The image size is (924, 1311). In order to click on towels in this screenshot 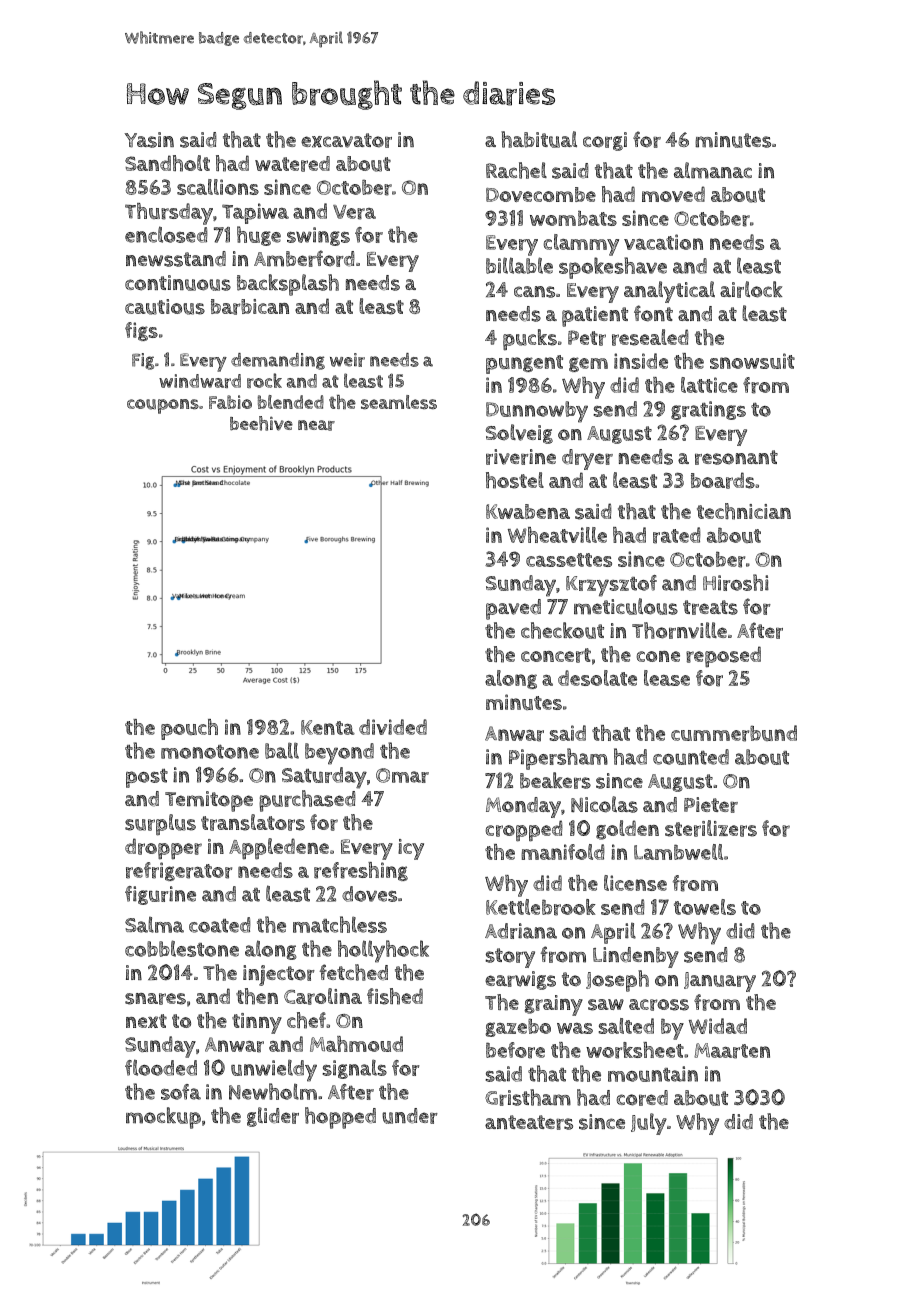, I will do `click(705, 907)`.
